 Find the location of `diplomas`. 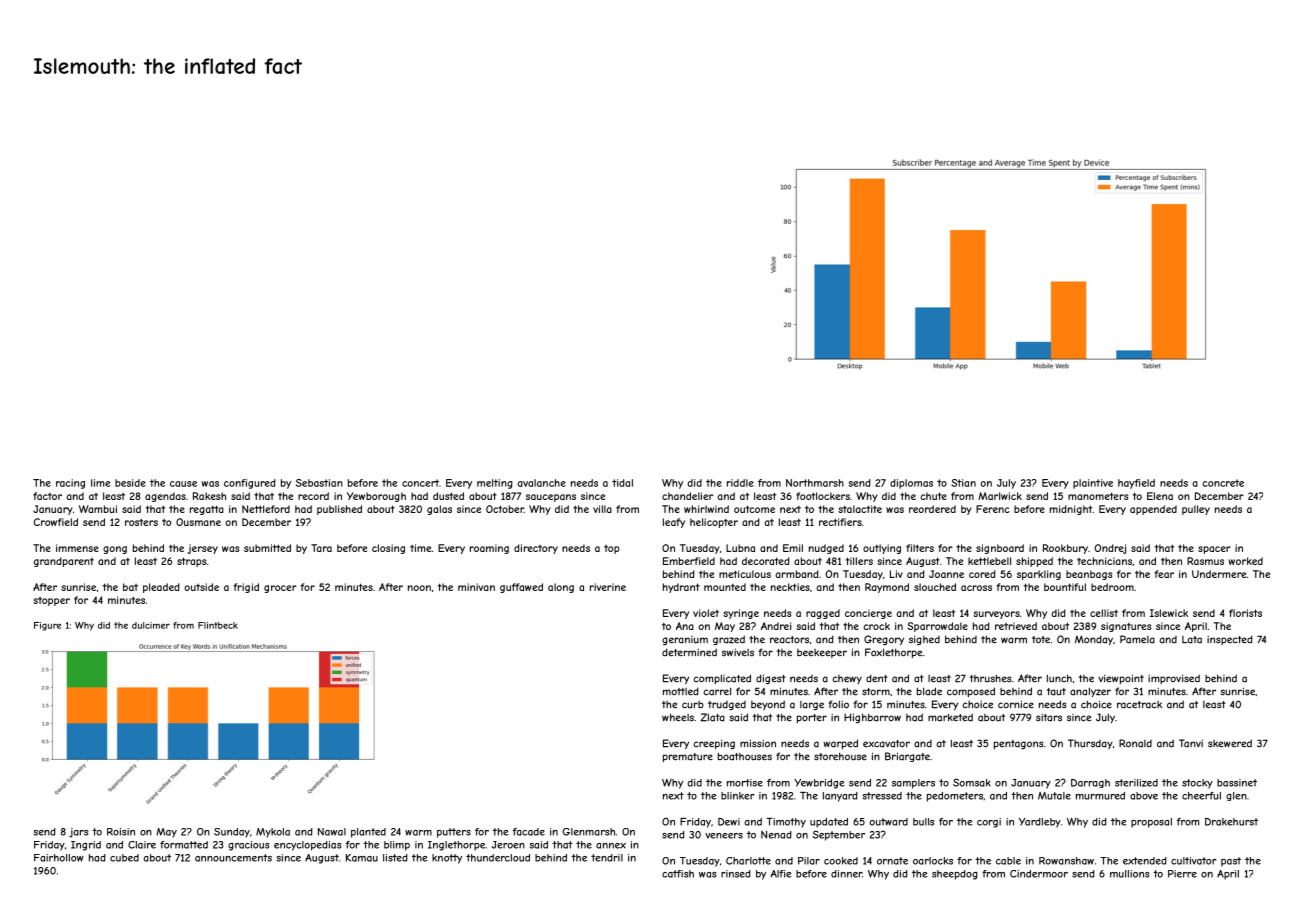

diplomas is located at coordinates (911, 484).
